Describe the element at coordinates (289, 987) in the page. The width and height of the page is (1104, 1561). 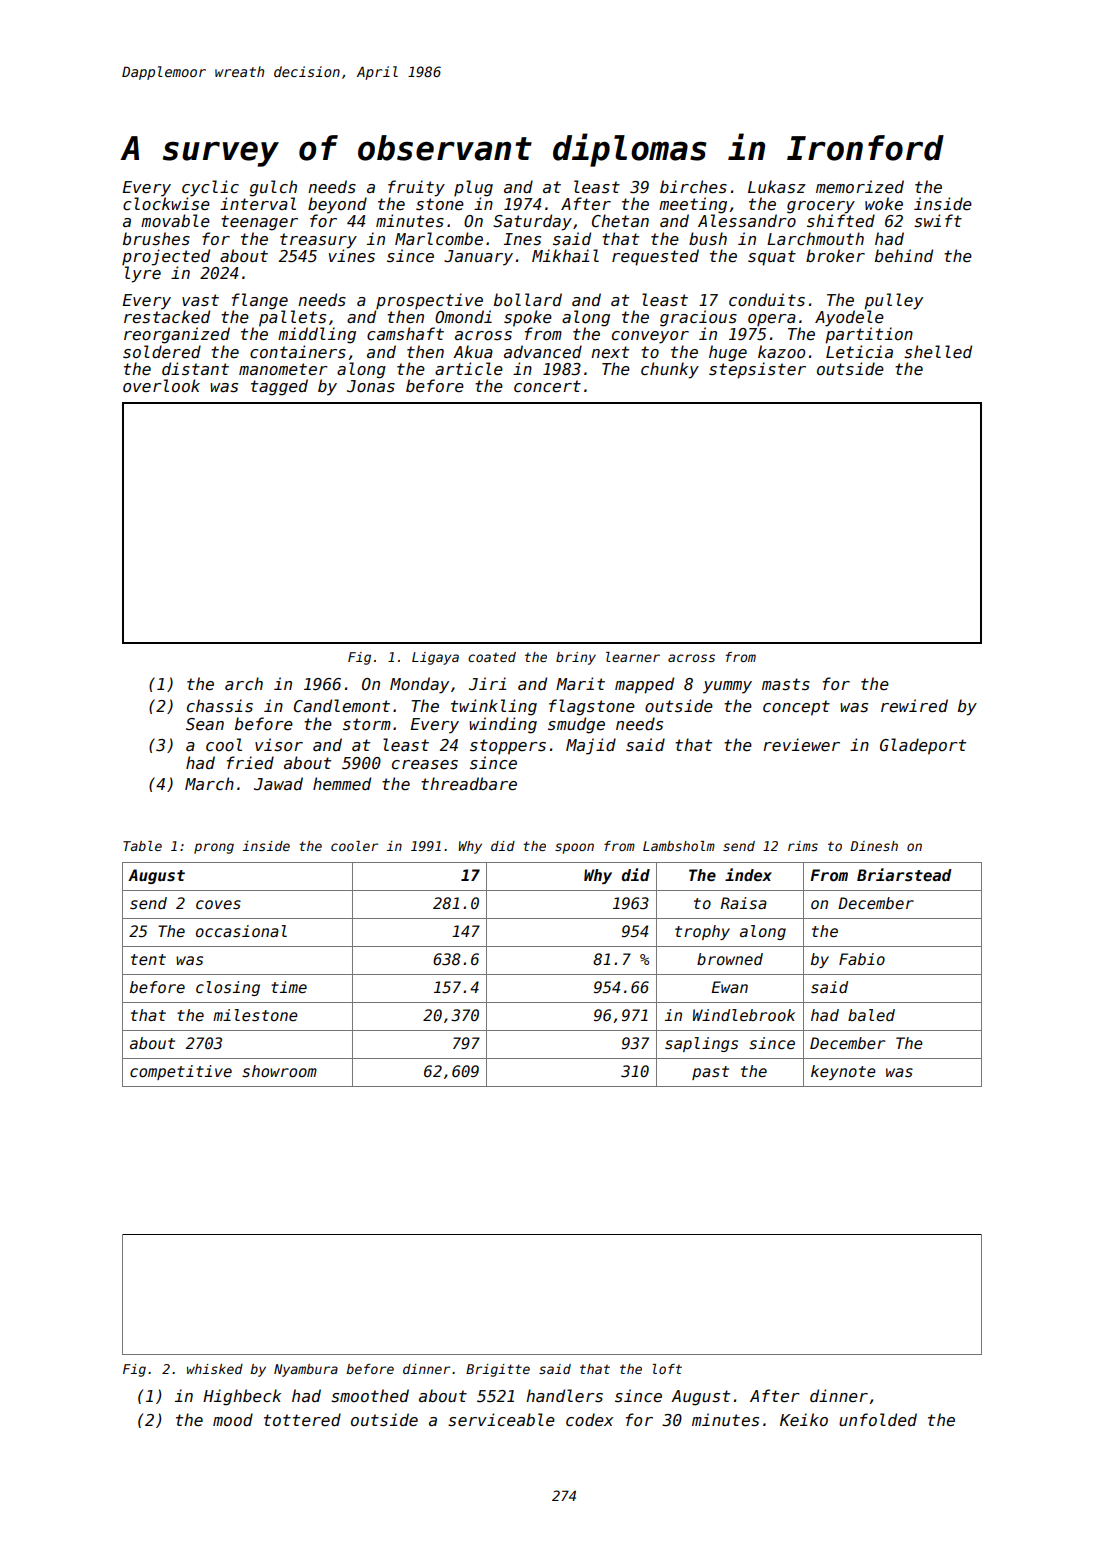
I see `time` at that location.
